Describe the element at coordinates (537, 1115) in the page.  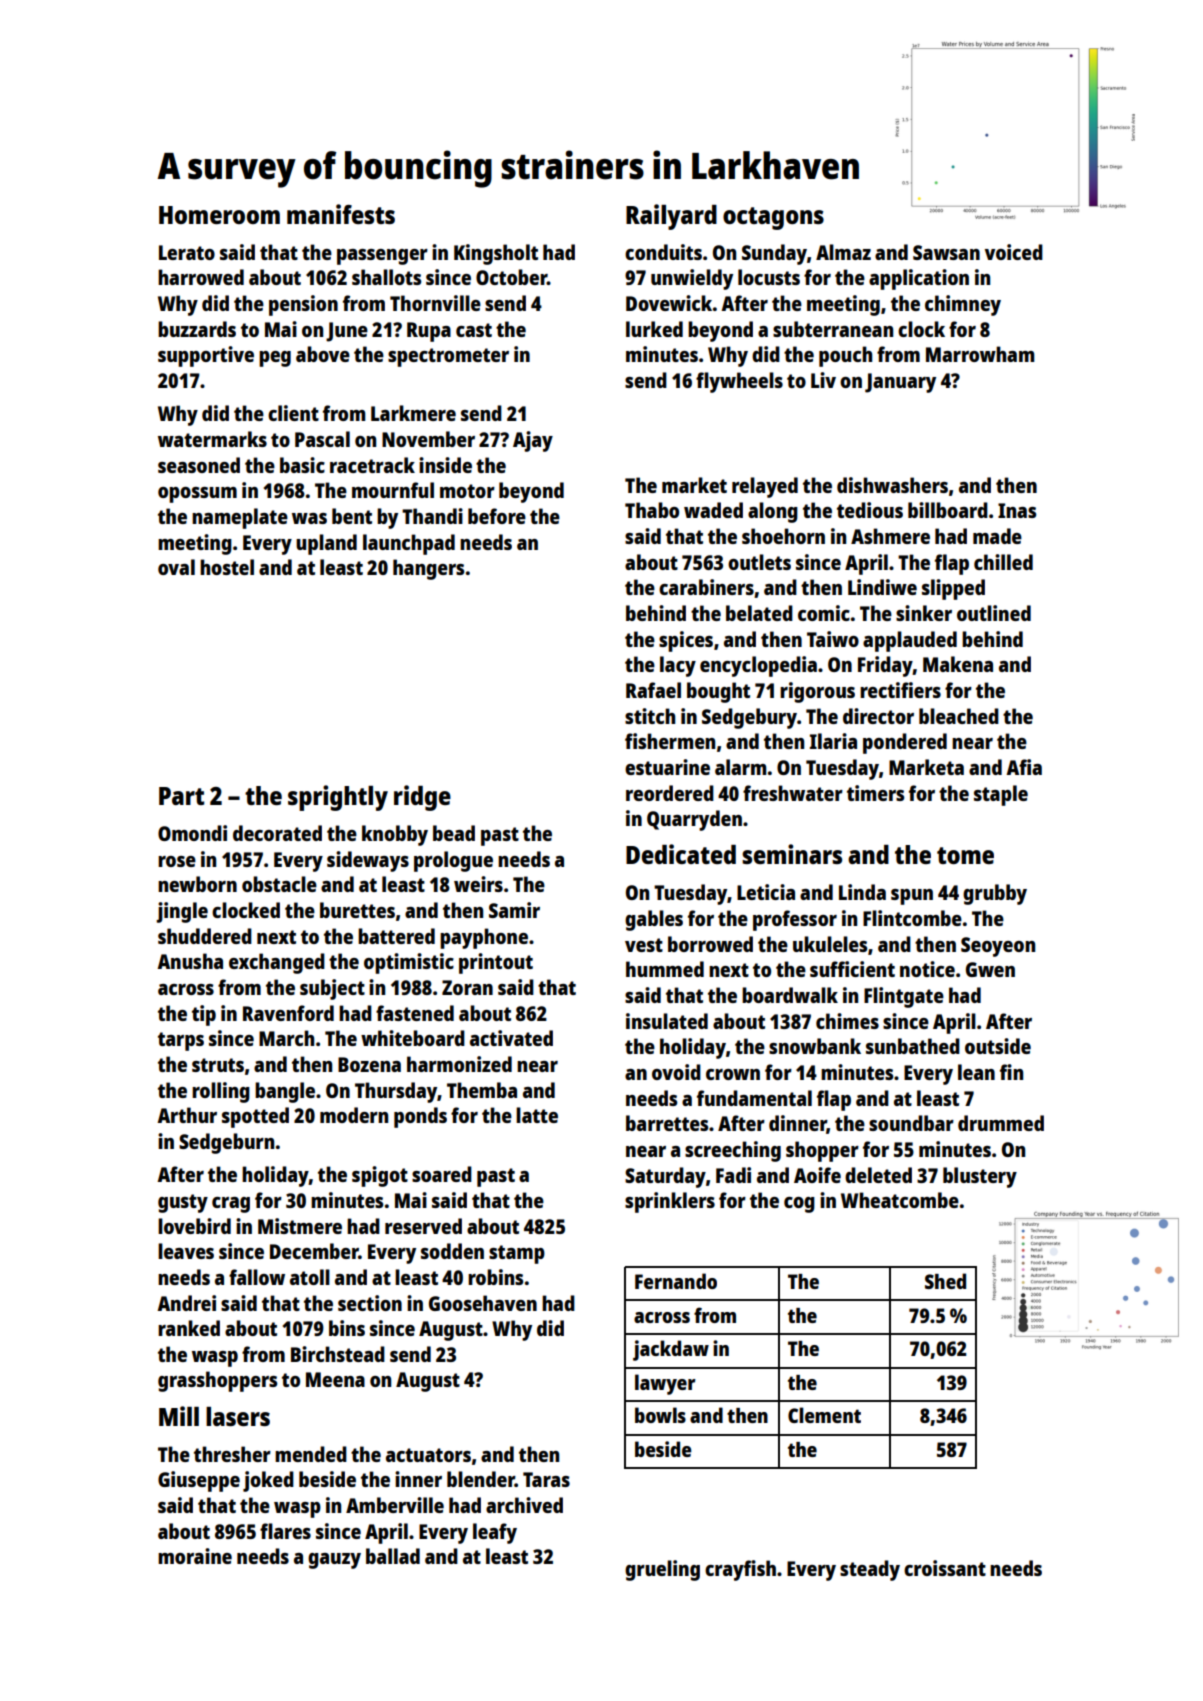
I see `latte` at that location.
